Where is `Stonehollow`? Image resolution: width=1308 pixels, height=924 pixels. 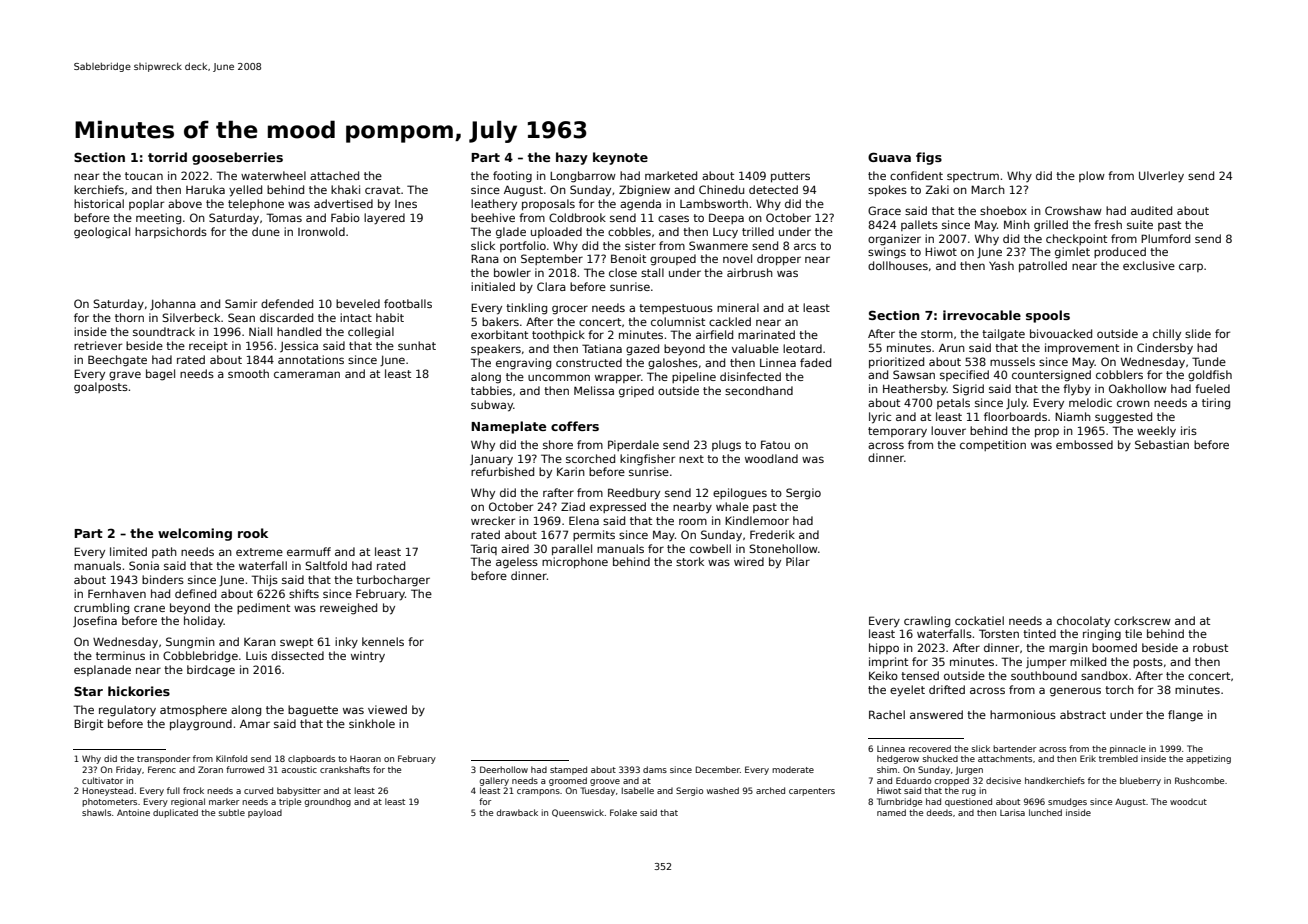 Stonehollow is located at coordinates (783, 548).
